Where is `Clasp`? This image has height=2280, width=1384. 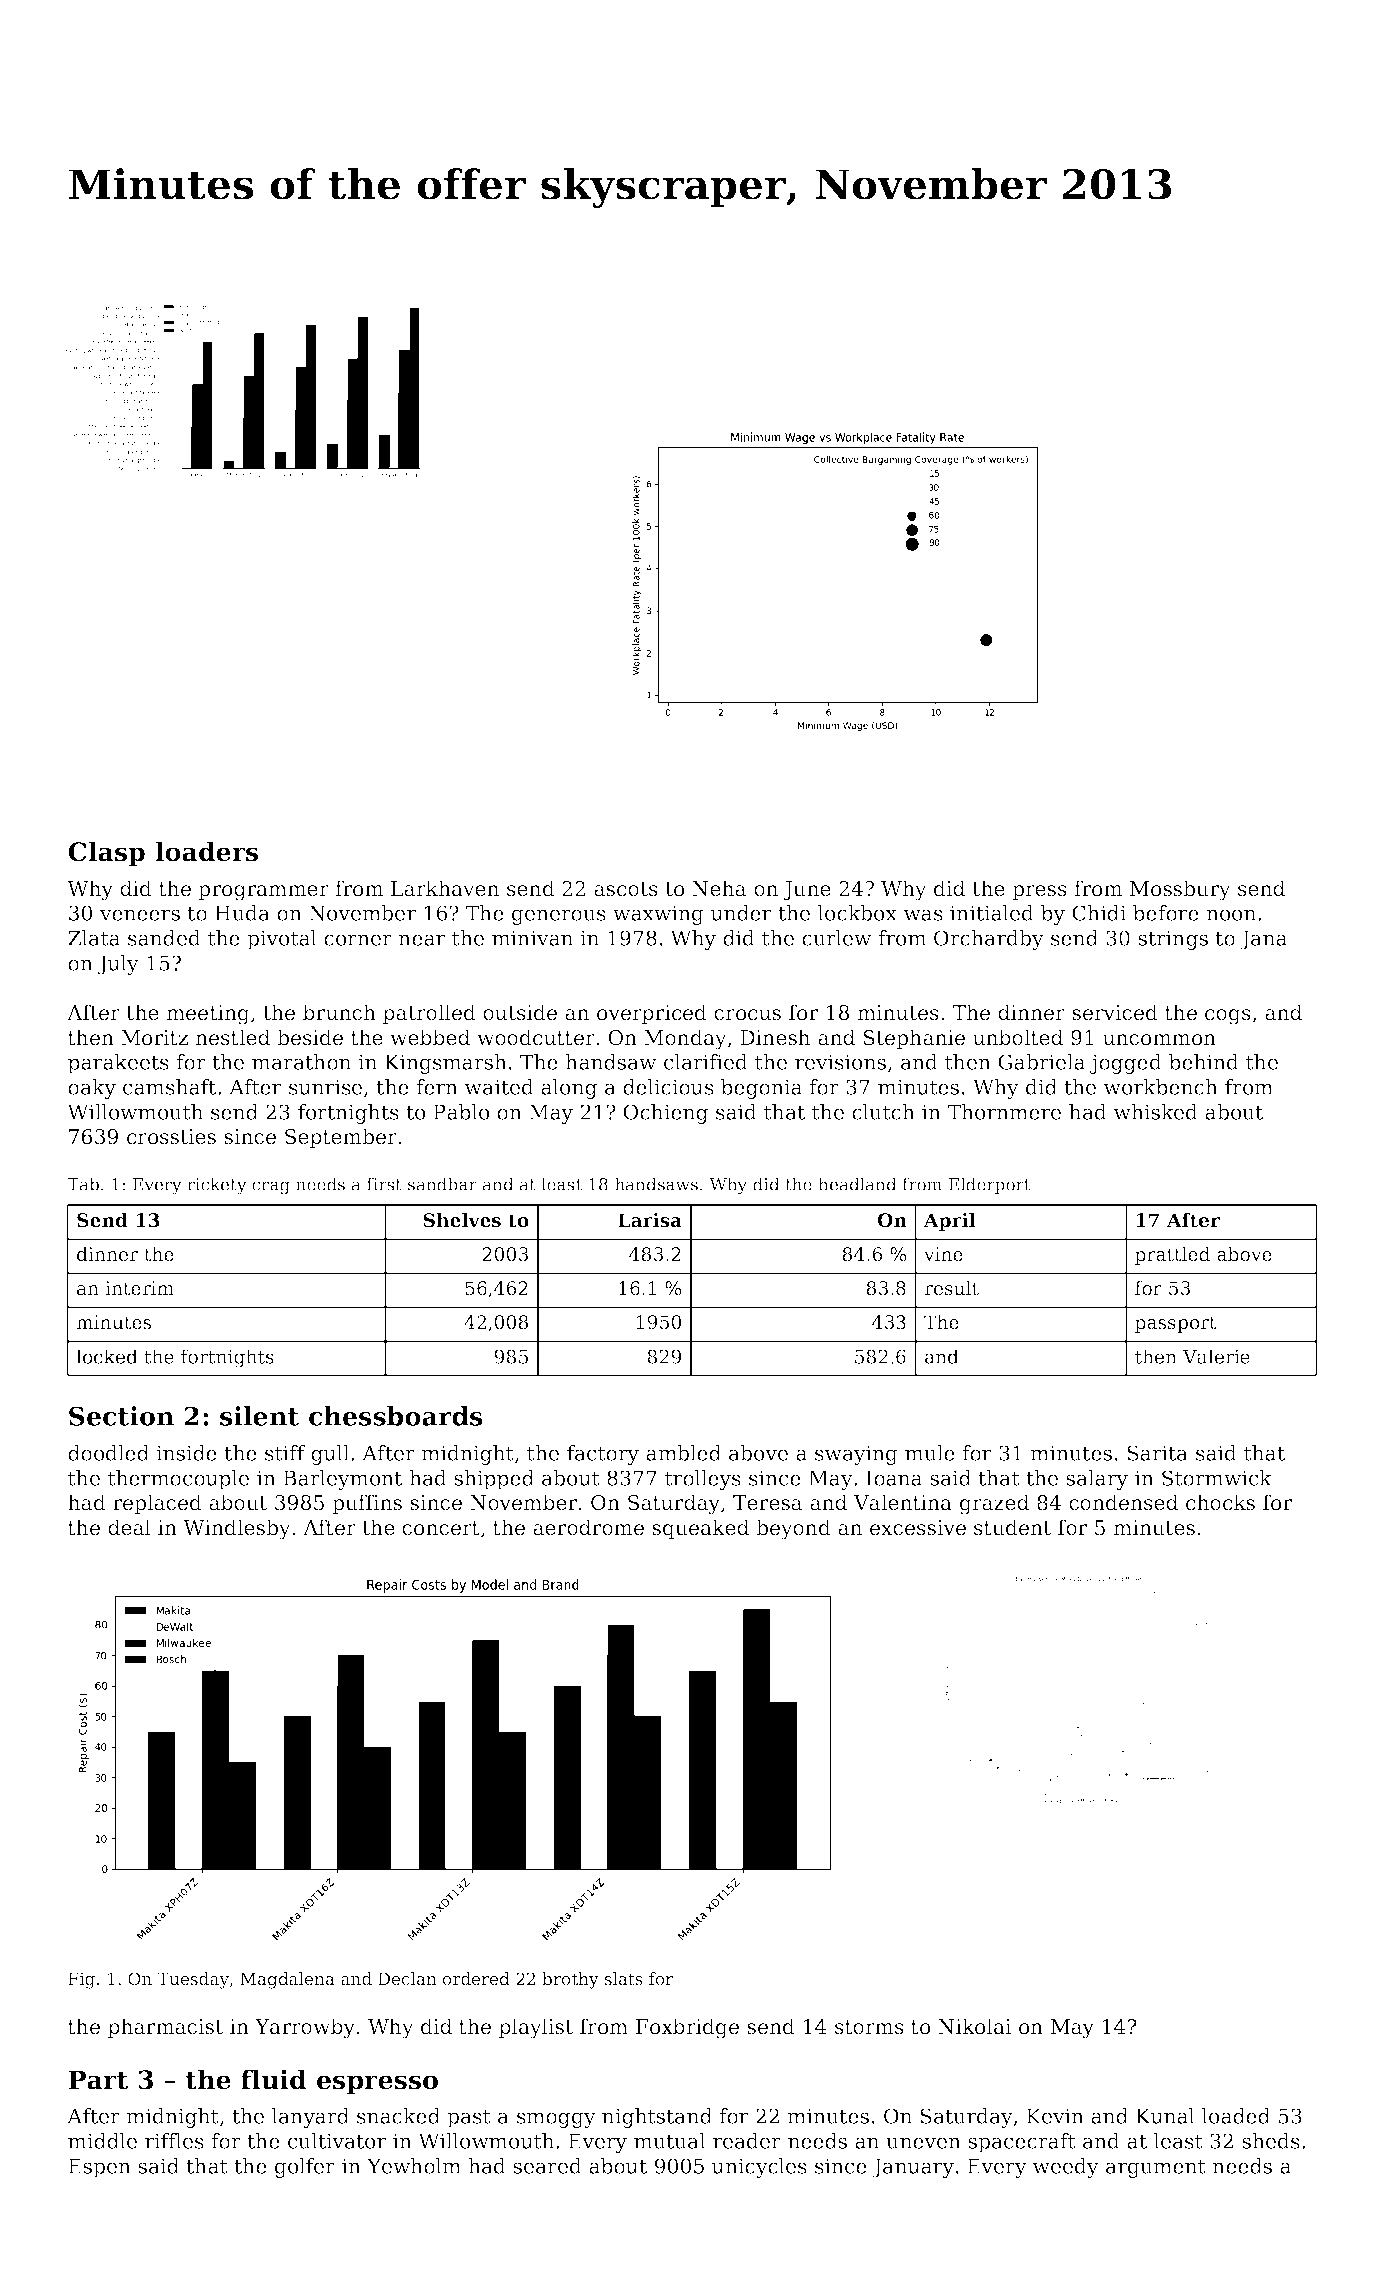 Clasp is located at coordinates (106, 854).
